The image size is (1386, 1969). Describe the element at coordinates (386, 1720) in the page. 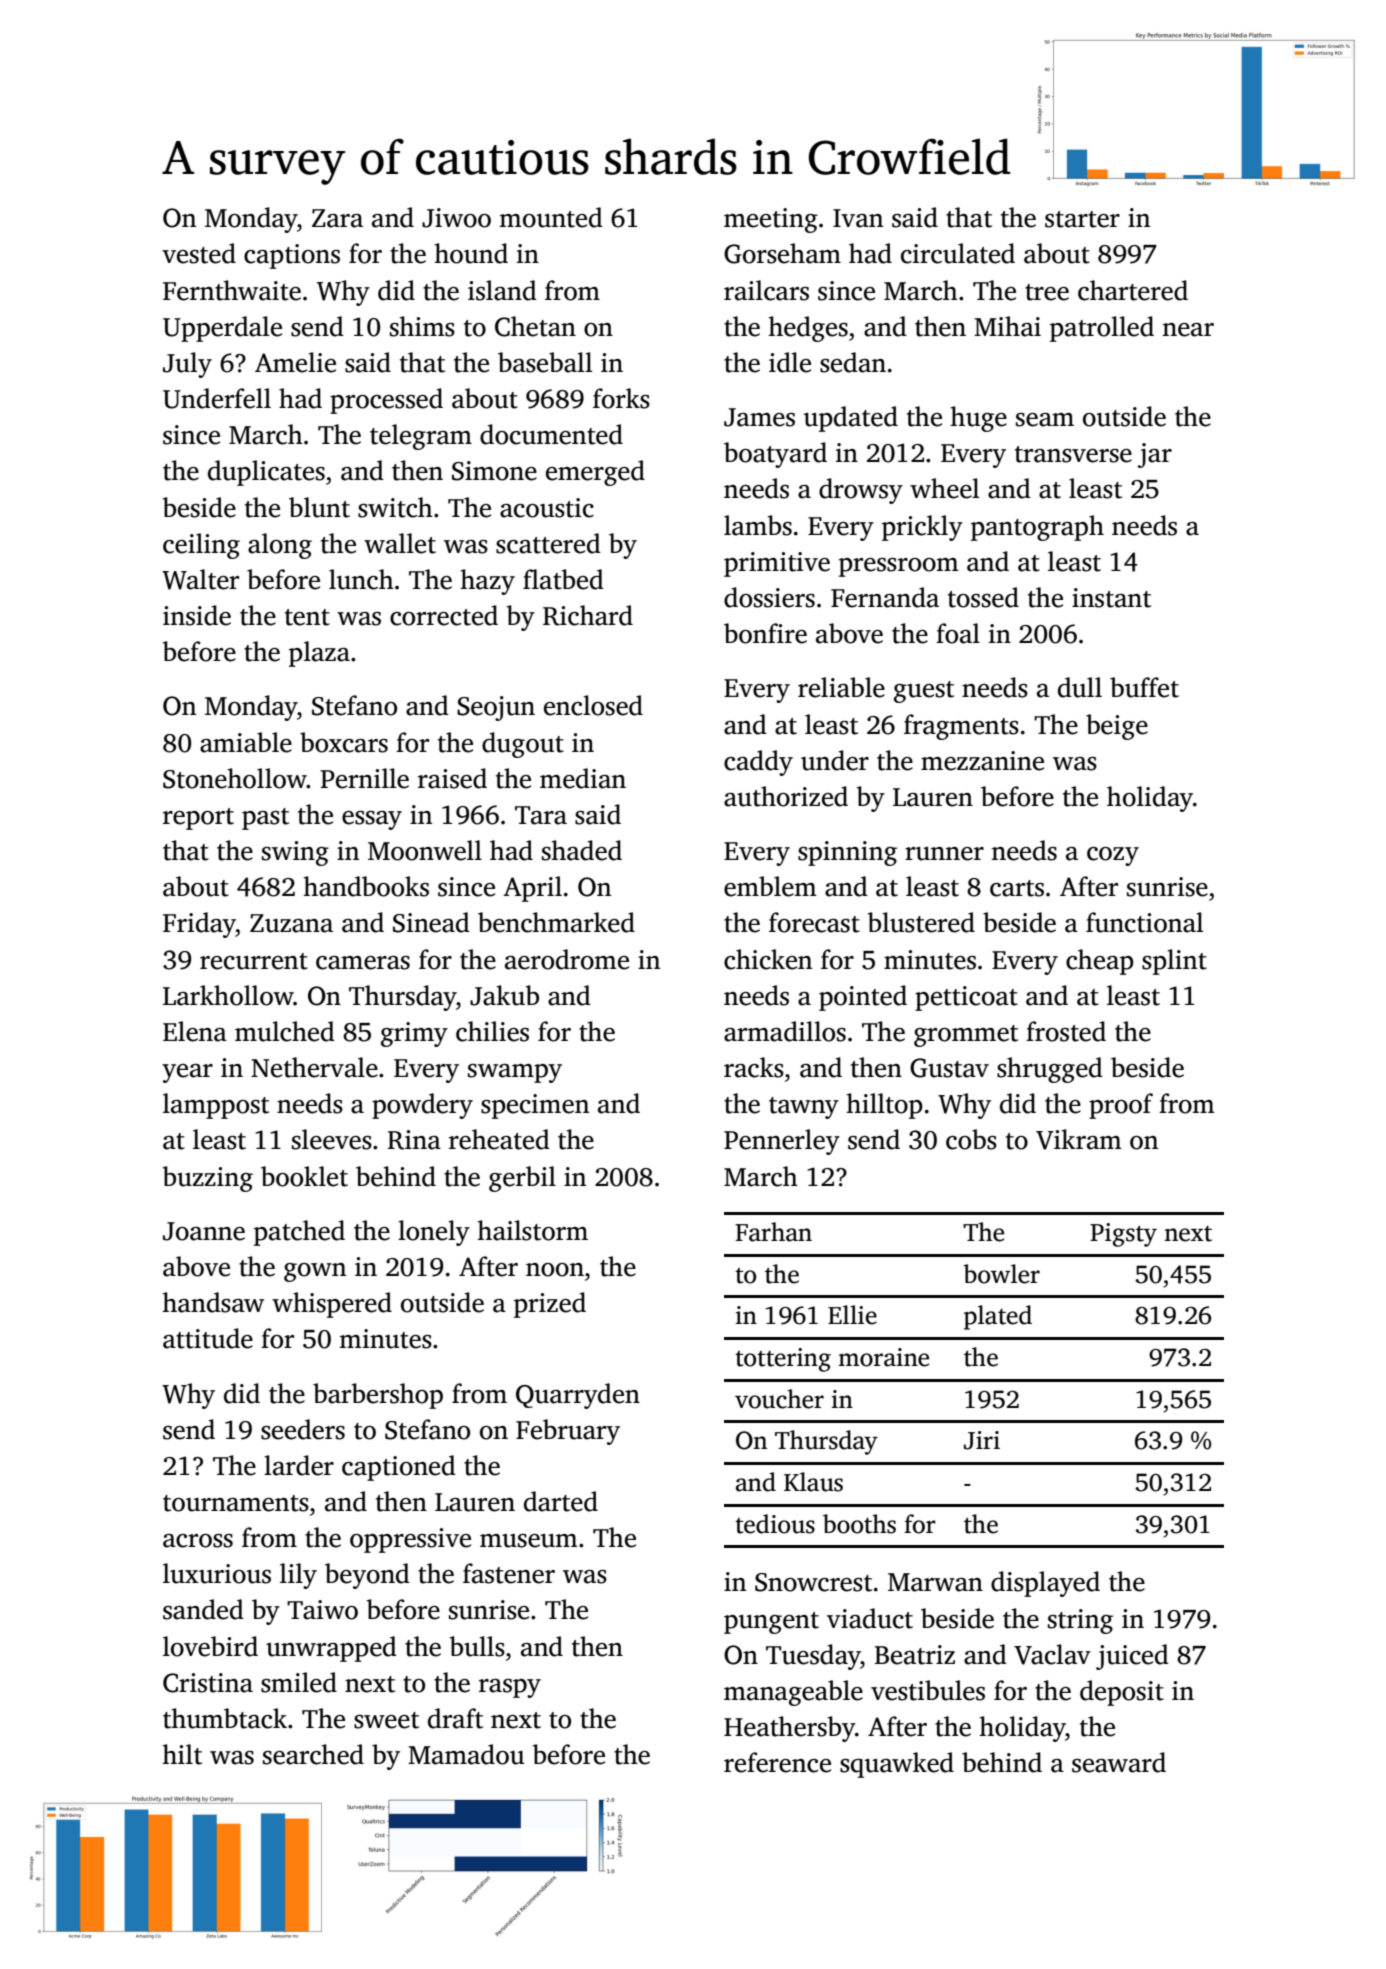

I see `sweet` at that location.
